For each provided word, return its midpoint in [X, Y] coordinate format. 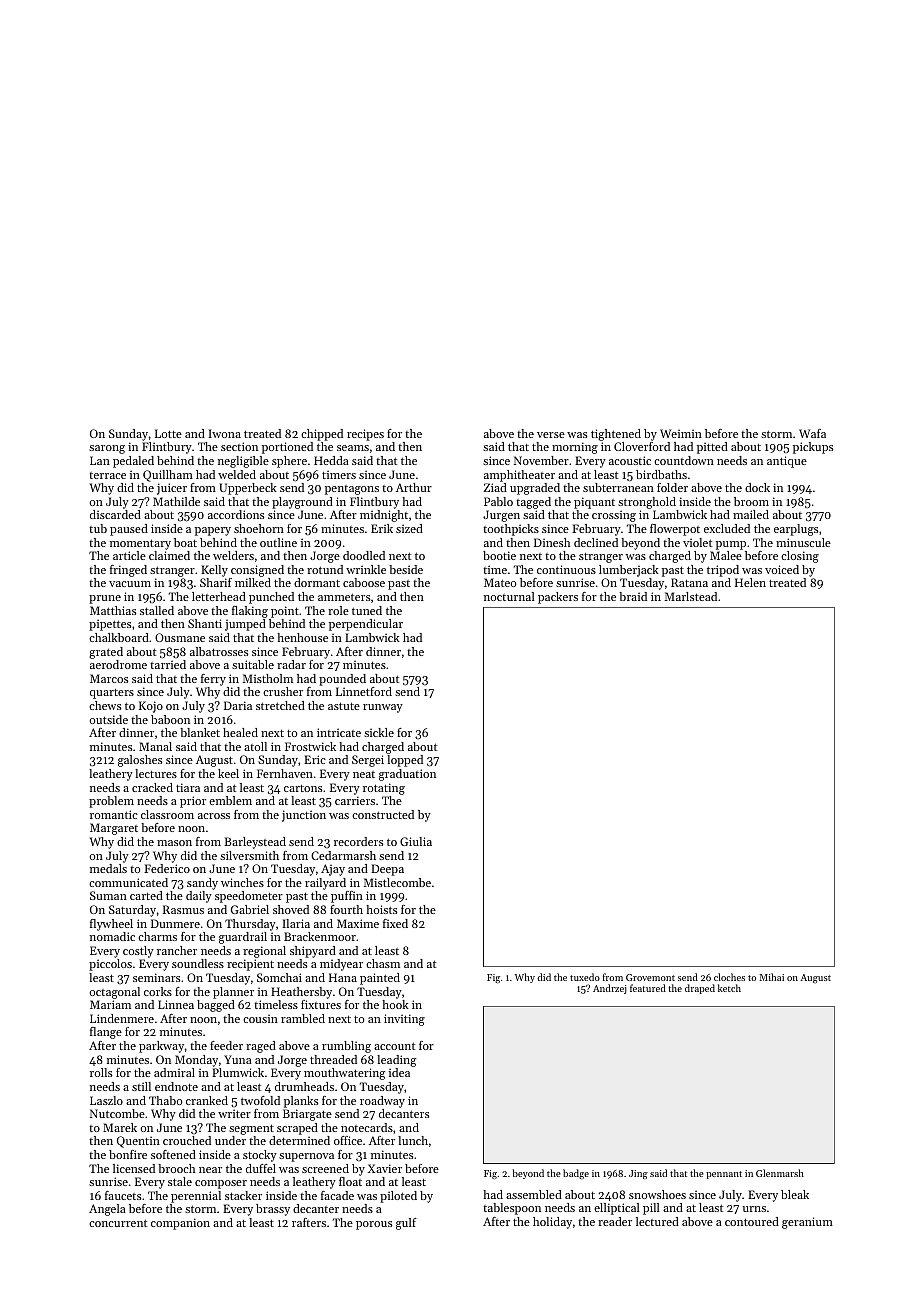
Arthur [414, 487]
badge [576, 1174]
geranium [807, 1223]
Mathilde [176, 501]
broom [751, 501]
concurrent [118, 1223]
